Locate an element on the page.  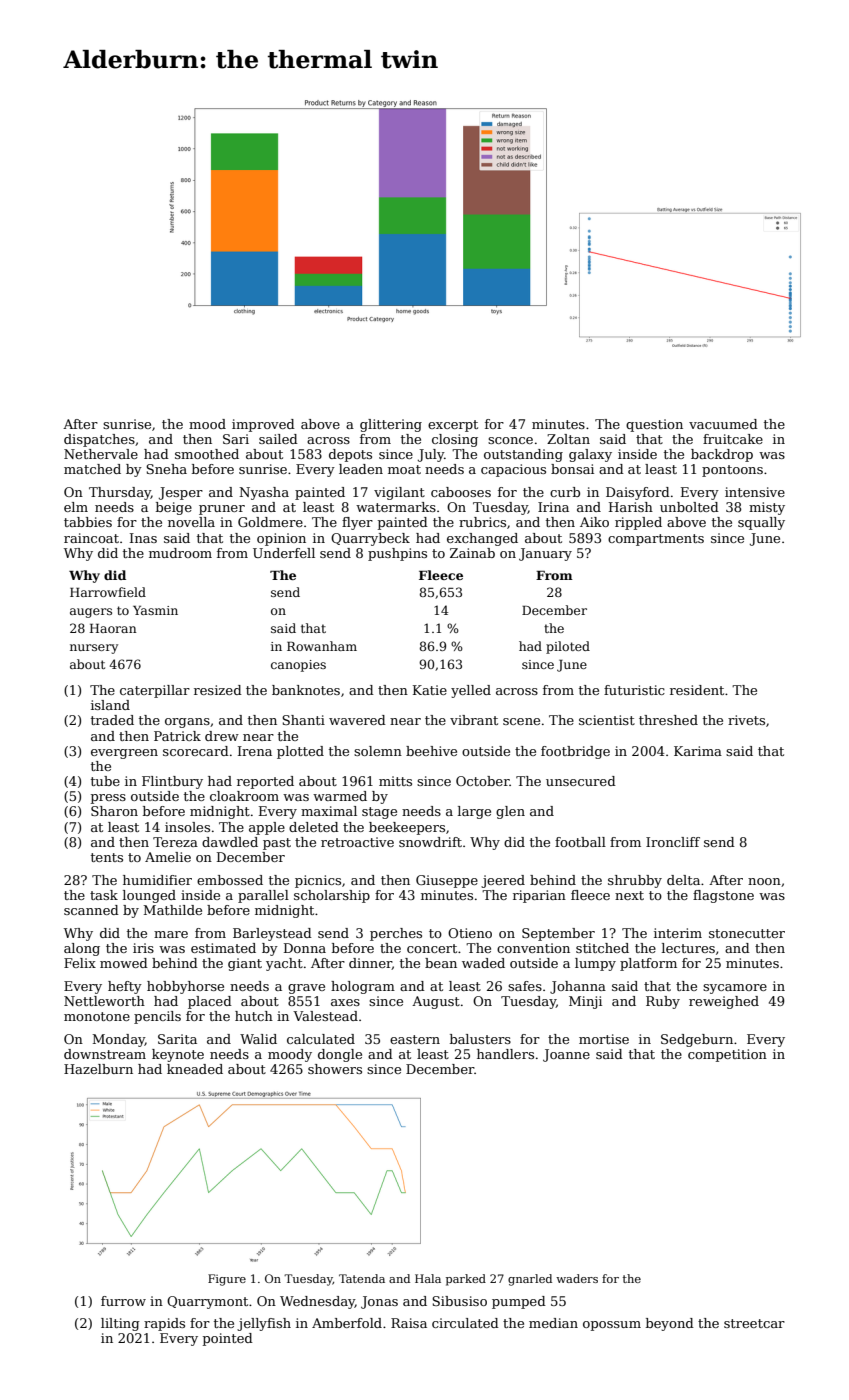
Zoltan is located at coordinates (568, 439).
